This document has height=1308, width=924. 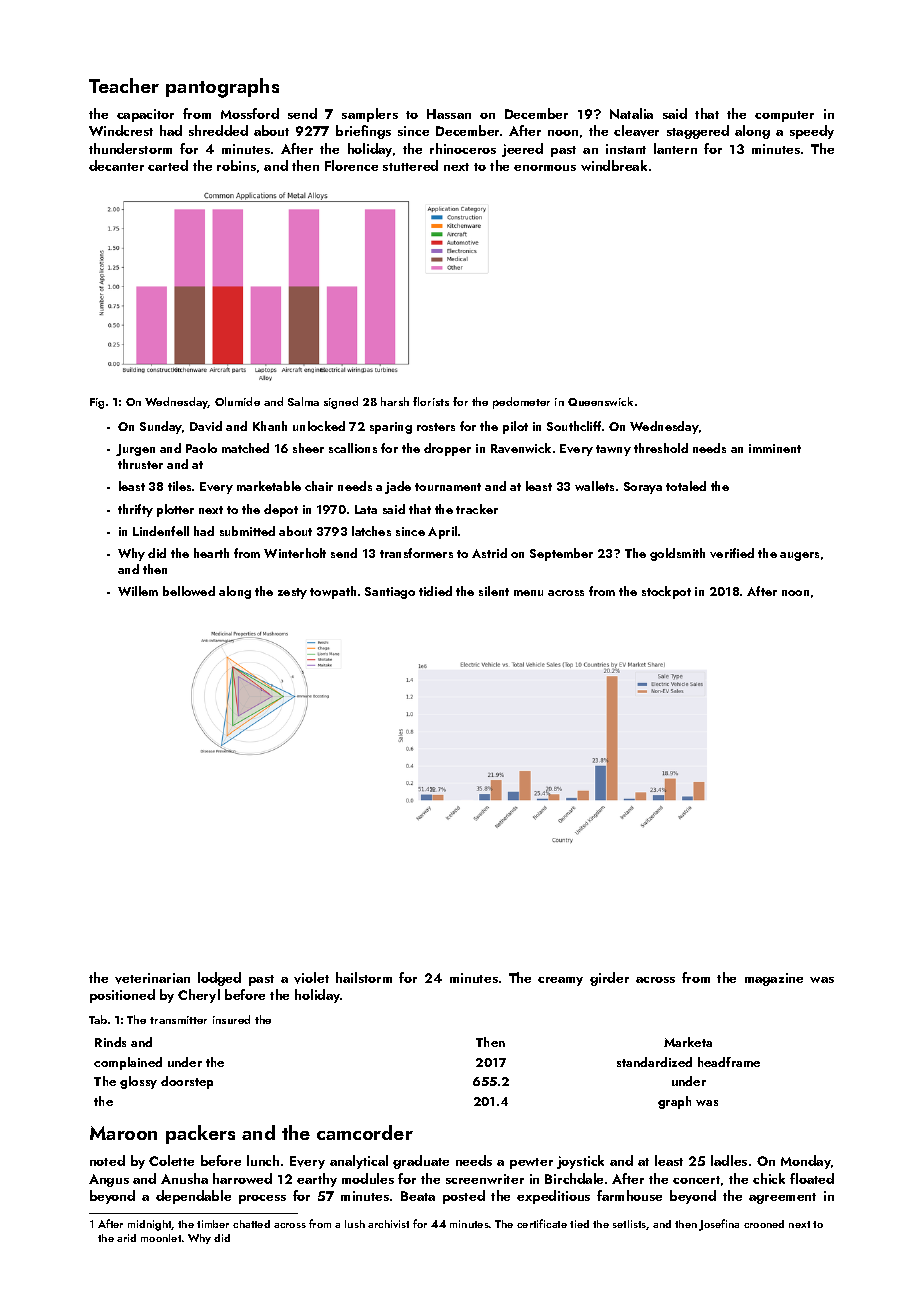 I want to click on tawny, so click(x=613, y=450).
